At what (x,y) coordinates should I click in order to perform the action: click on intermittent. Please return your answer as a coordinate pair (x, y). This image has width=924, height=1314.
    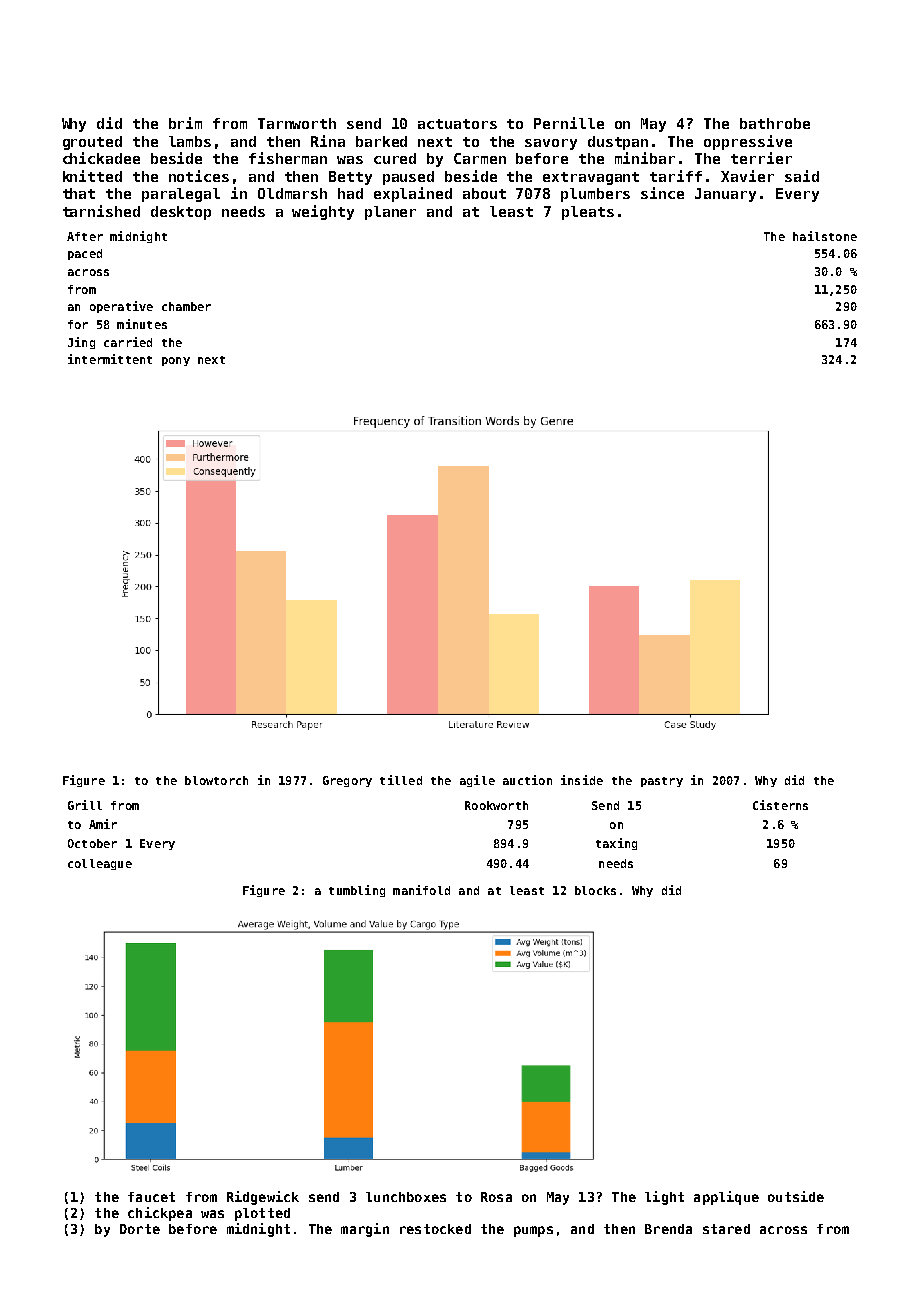
    Looking at the image, I should click on (110, 359).
